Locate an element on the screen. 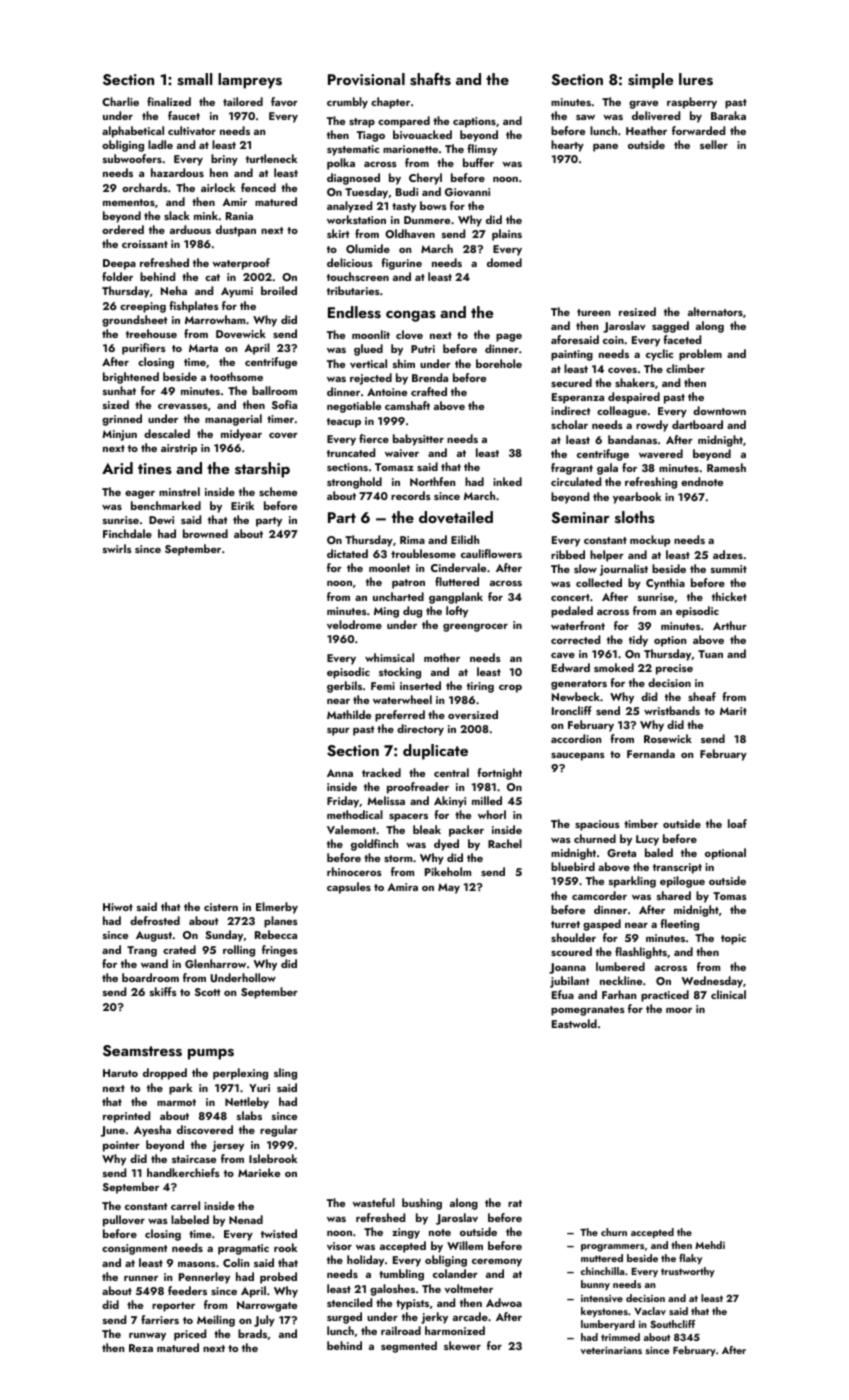  tureen is located at coordinates (593, 312).
